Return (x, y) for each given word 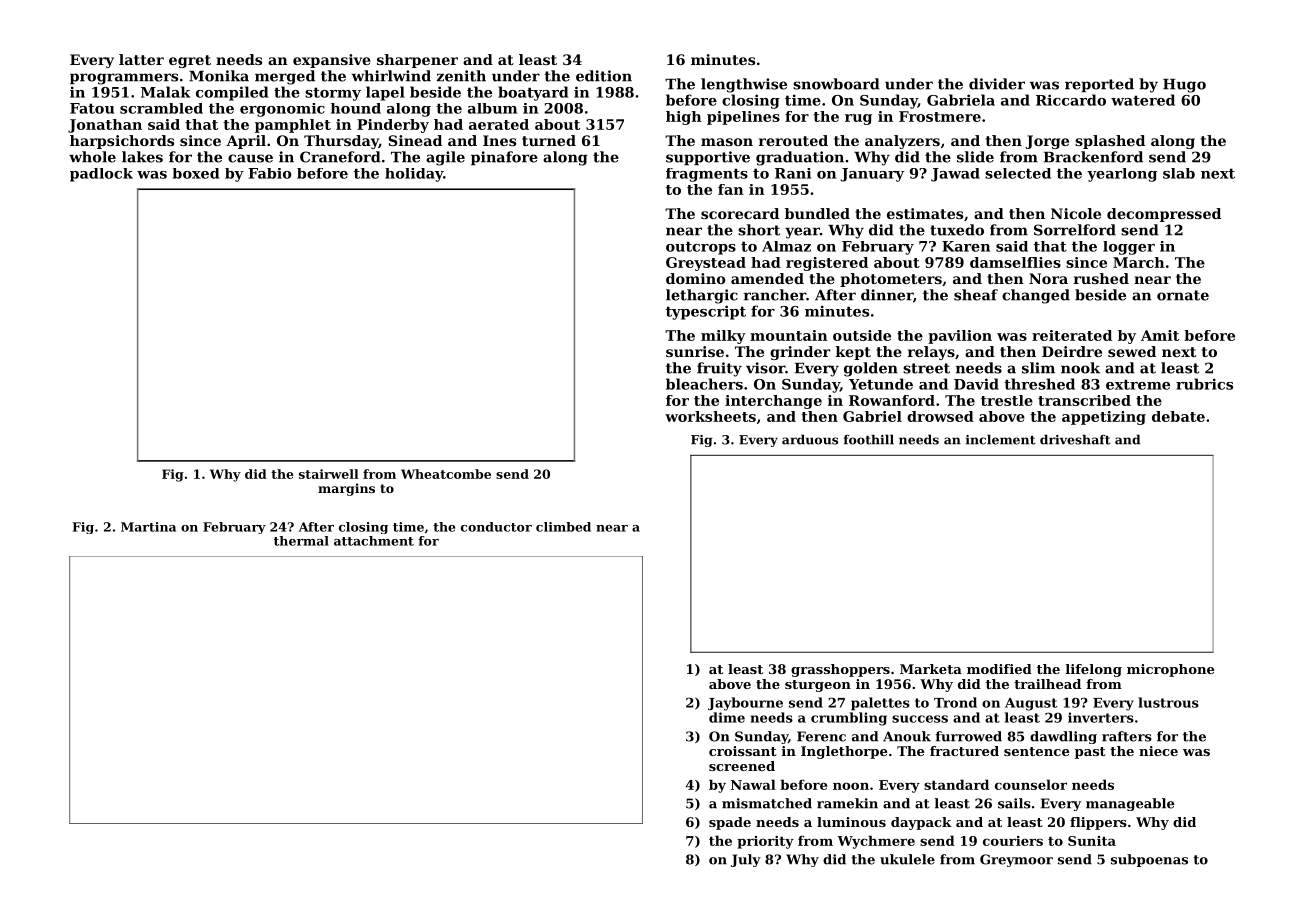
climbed (563, 527)
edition (604, 76)
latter (141, 59)
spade (730, 823)
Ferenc (821, 736)
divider (997, 84)
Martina (148, 527)
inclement (1000, 439)
